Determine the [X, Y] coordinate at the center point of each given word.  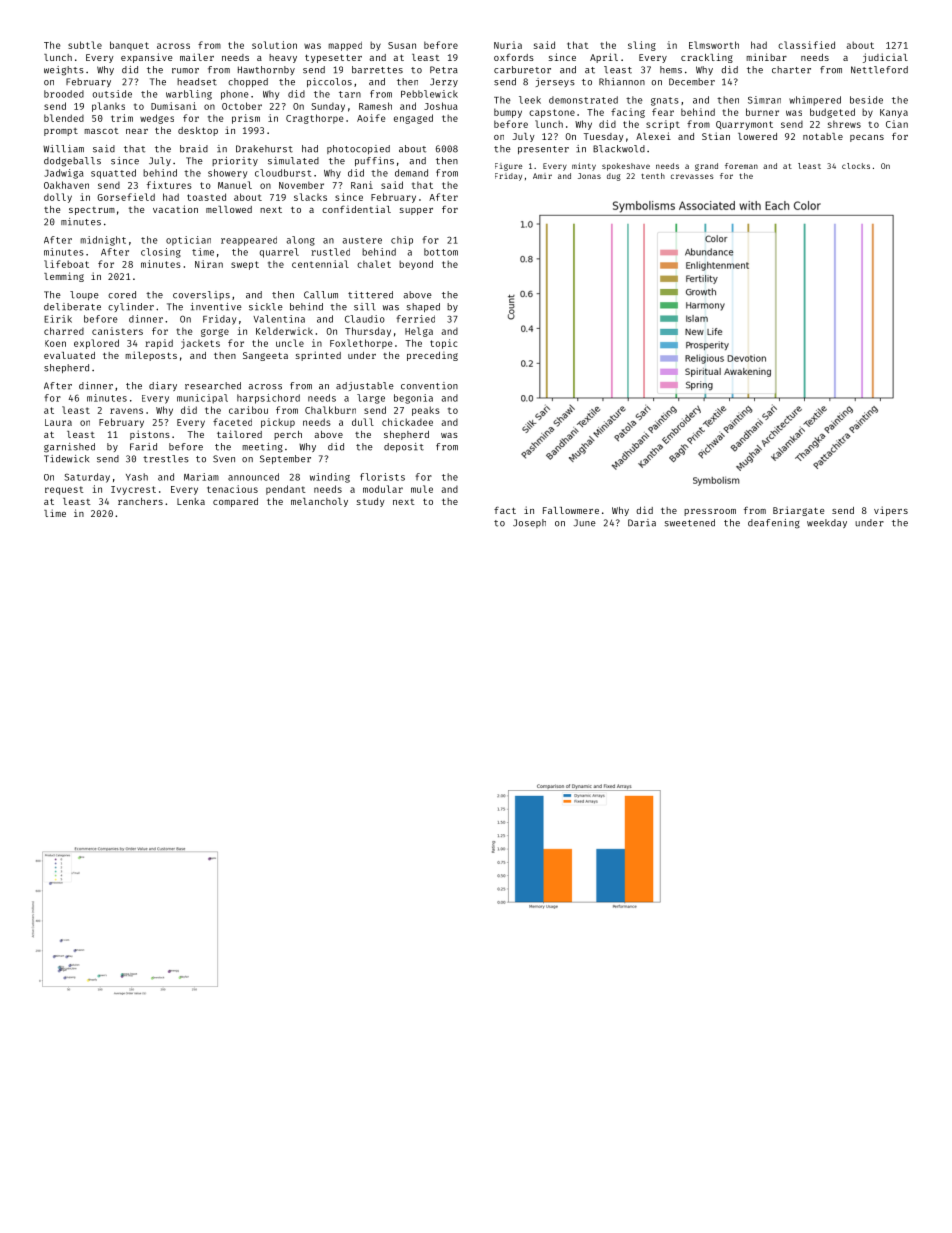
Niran [209, 264]
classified [806, 45]
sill [364, 307]
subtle [85, 45]
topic [443, 344]
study [371, 502]
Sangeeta [265, 356]
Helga [419, 332]
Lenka [191, 501]
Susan [402, 45]
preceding [432, 356]
